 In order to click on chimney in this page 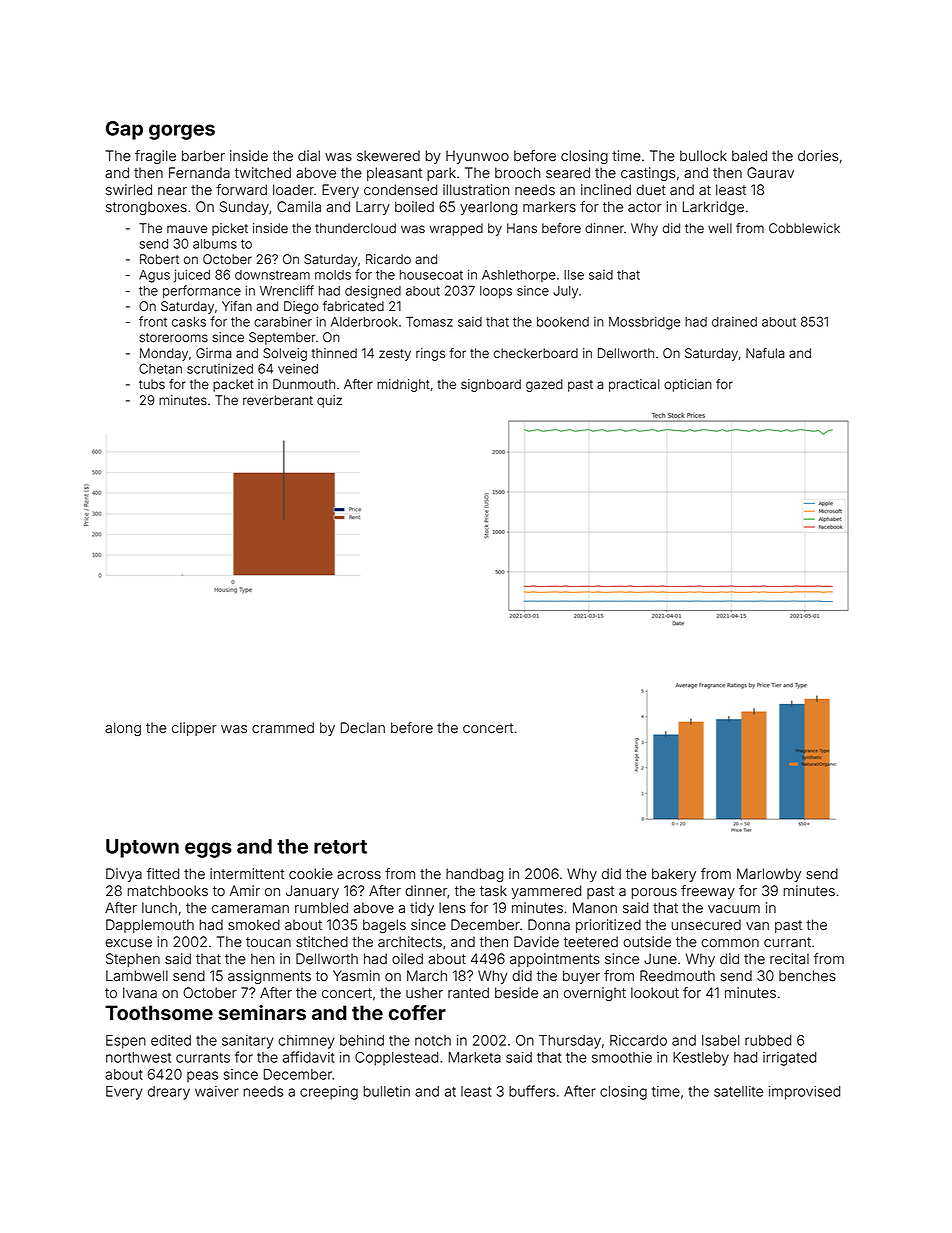, I will do `click(306, 1042)`.
